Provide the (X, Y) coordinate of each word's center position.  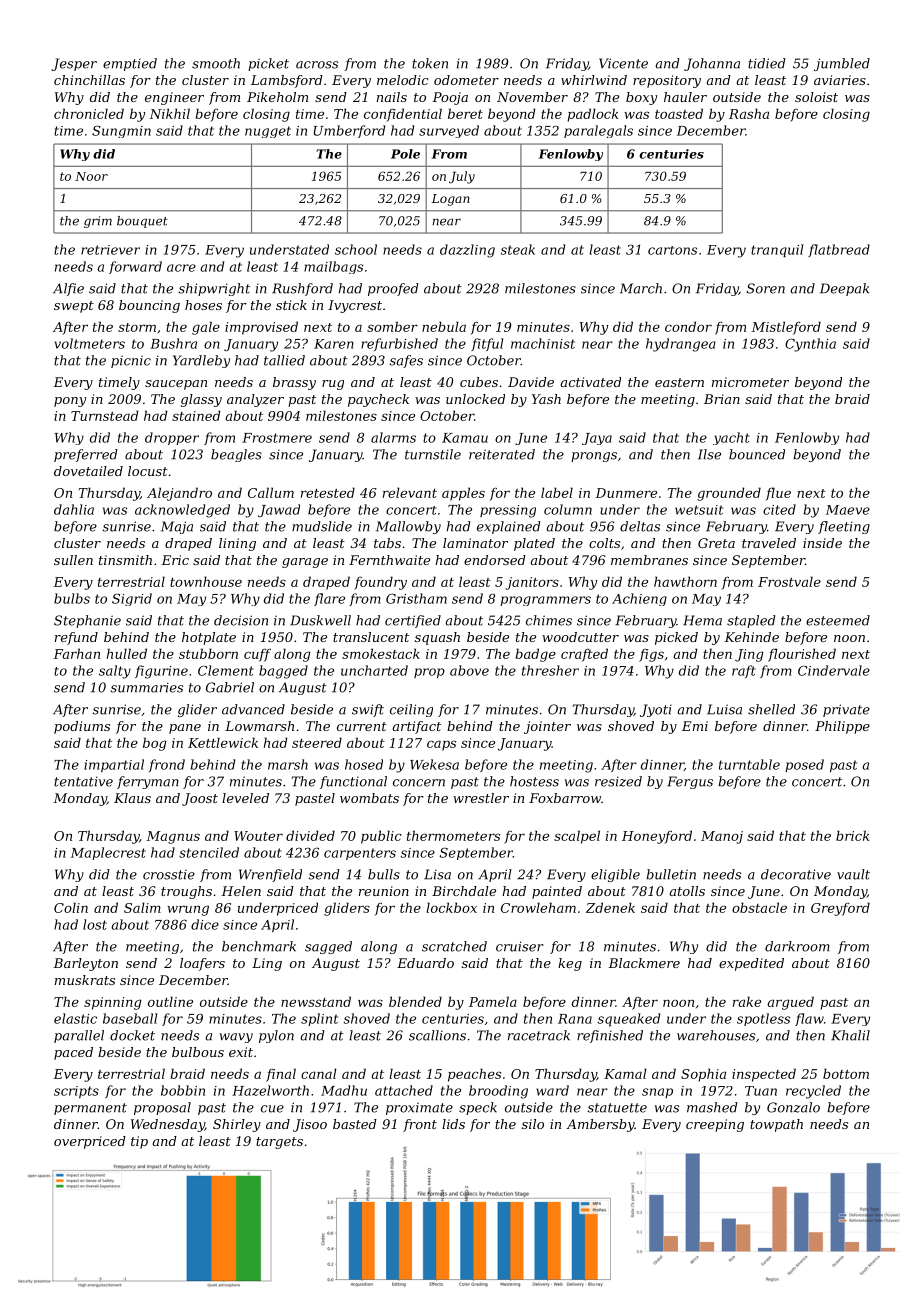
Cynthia (810, 345)
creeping (715, 1125)
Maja (177, 527)
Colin (71, 907)
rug (333, 385)
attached (404, 1090)
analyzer (255, 400)
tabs (387, 543)
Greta (716, 543)
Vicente (623, 63)
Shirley (237, 1125)
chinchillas (89, 80)
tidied (767, 63)
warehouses (716, 1035)
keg (570, 964)
